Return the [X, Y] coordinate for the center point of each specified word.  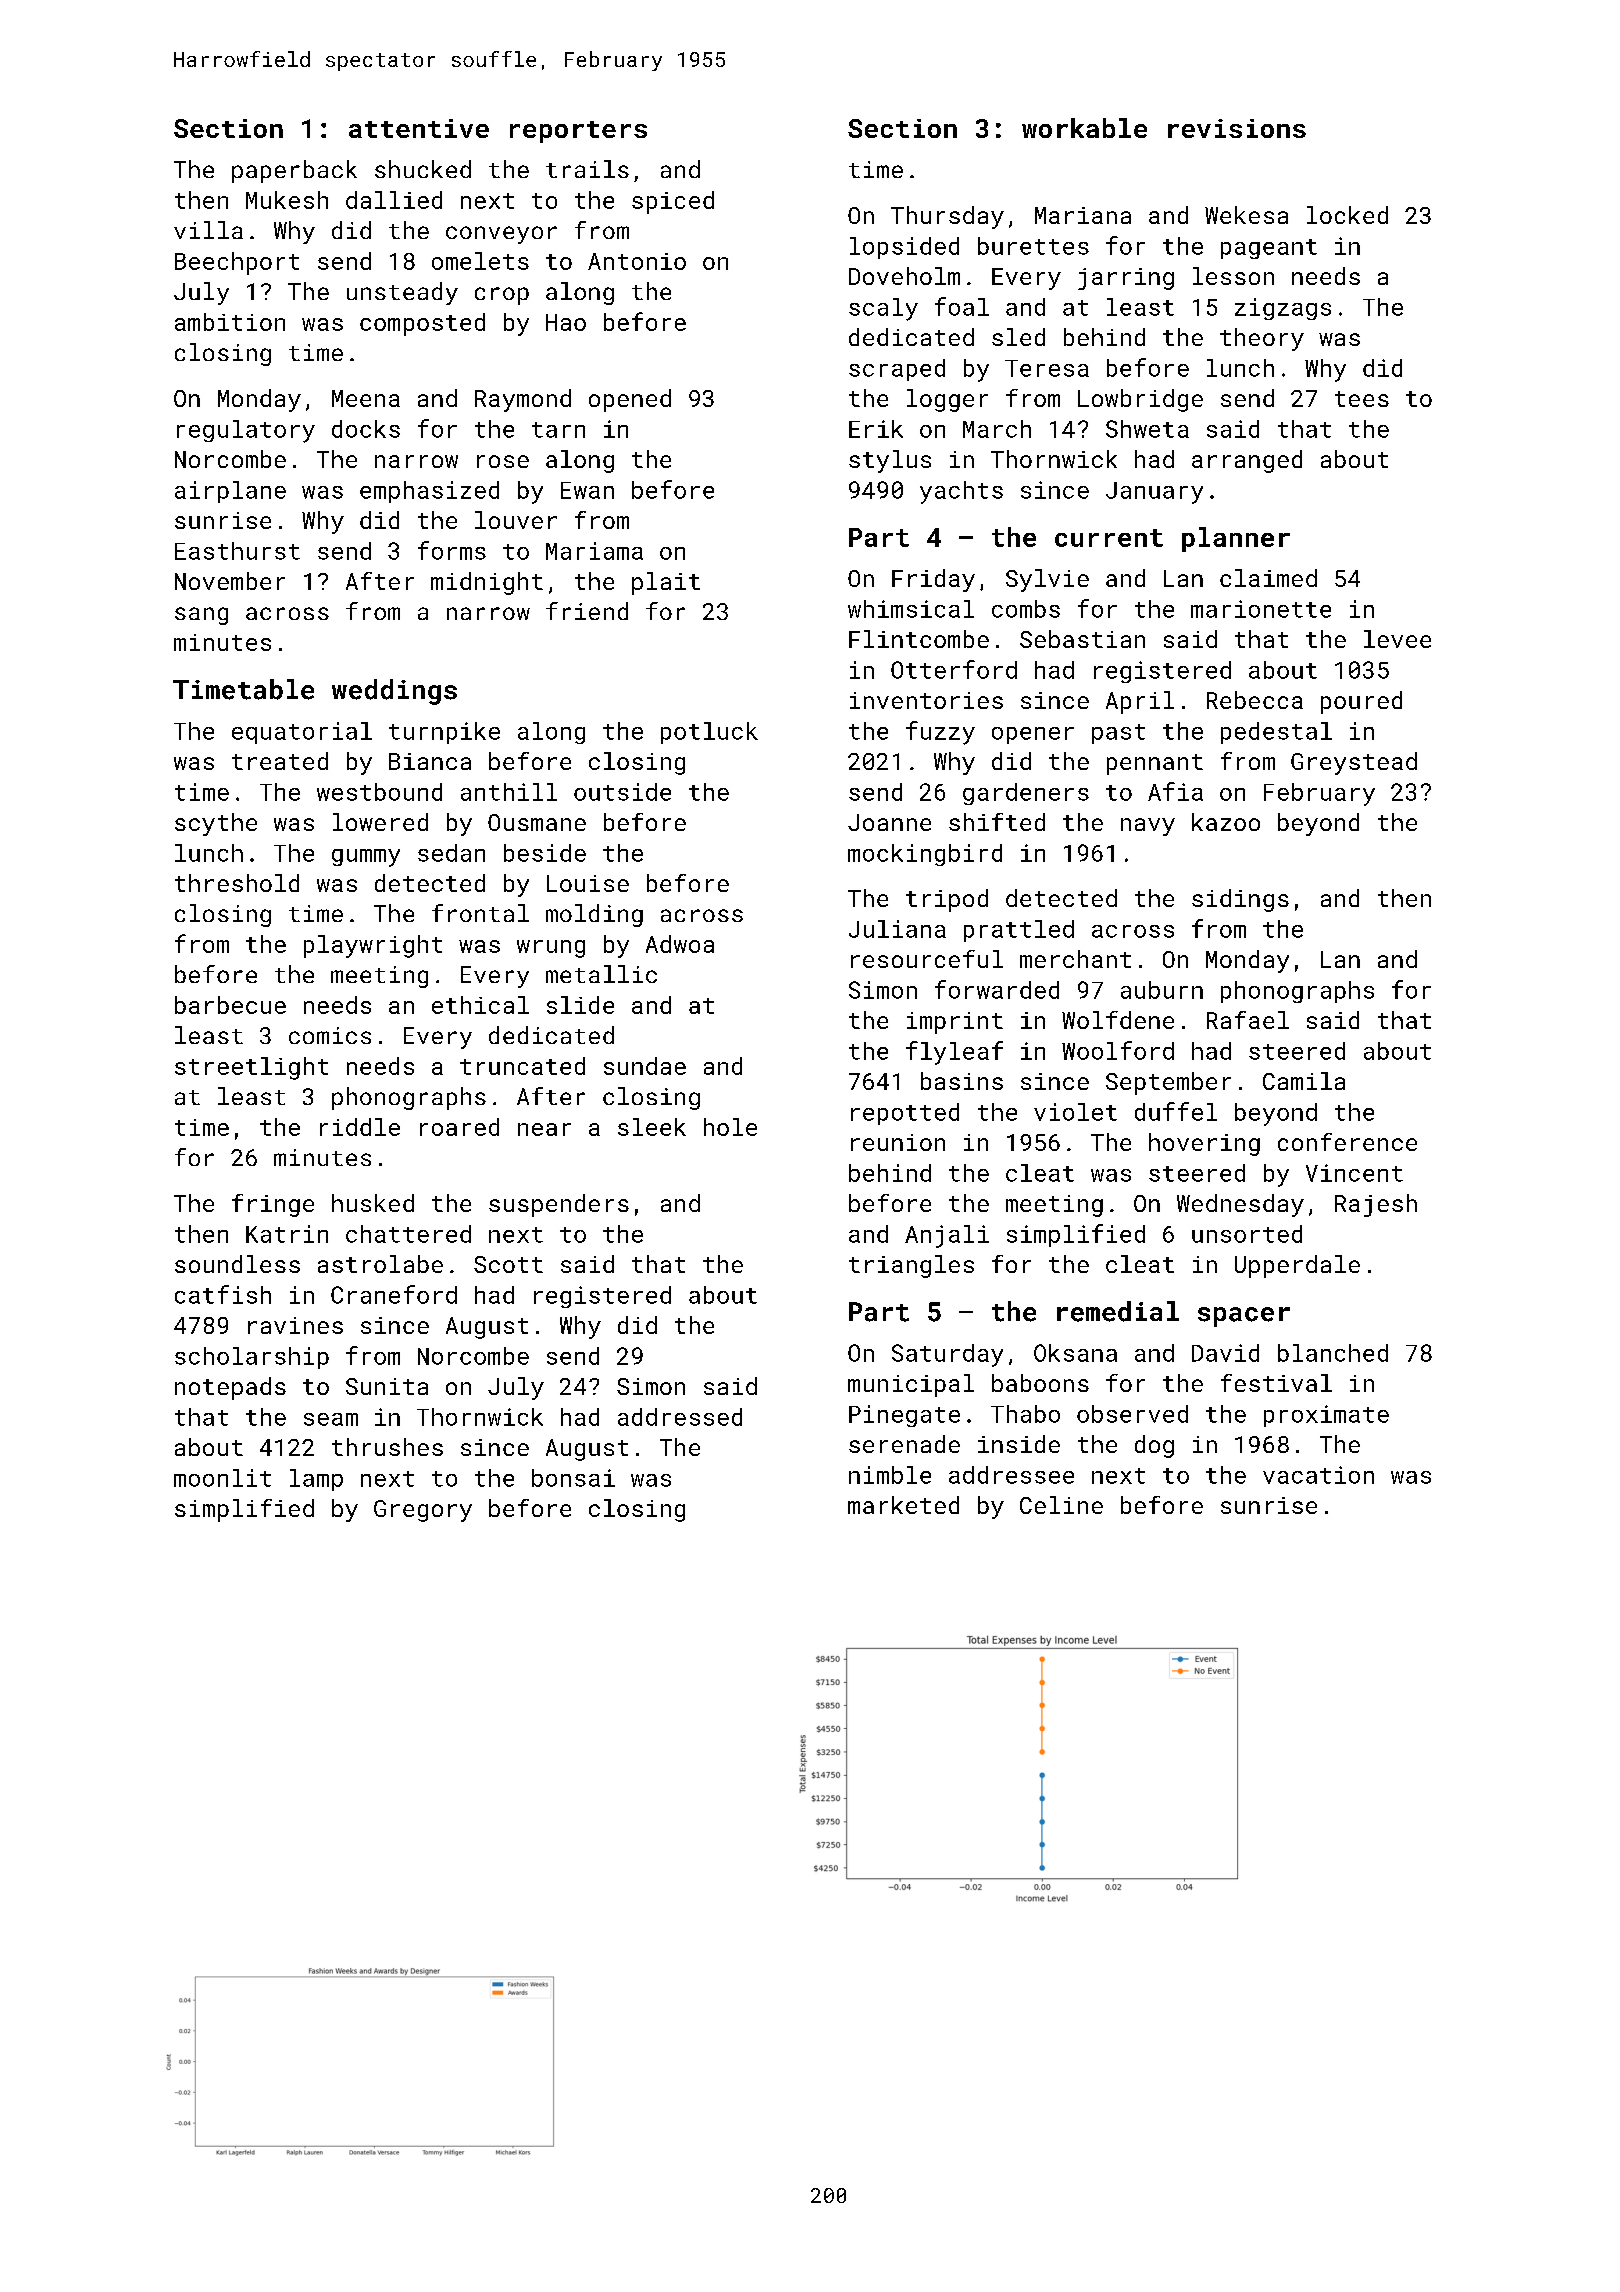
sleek [652, 1127]
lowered [380, 822]
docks [366, 429]
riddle [360, 1127]
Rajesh [1376, 1205]
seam [331, 1419]
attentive [419, 128]
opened [630, 400]
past [1118, 734]
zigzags [1283, 309]
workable [1084, 128]
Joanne [889, 822]
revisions [1237, 128]
